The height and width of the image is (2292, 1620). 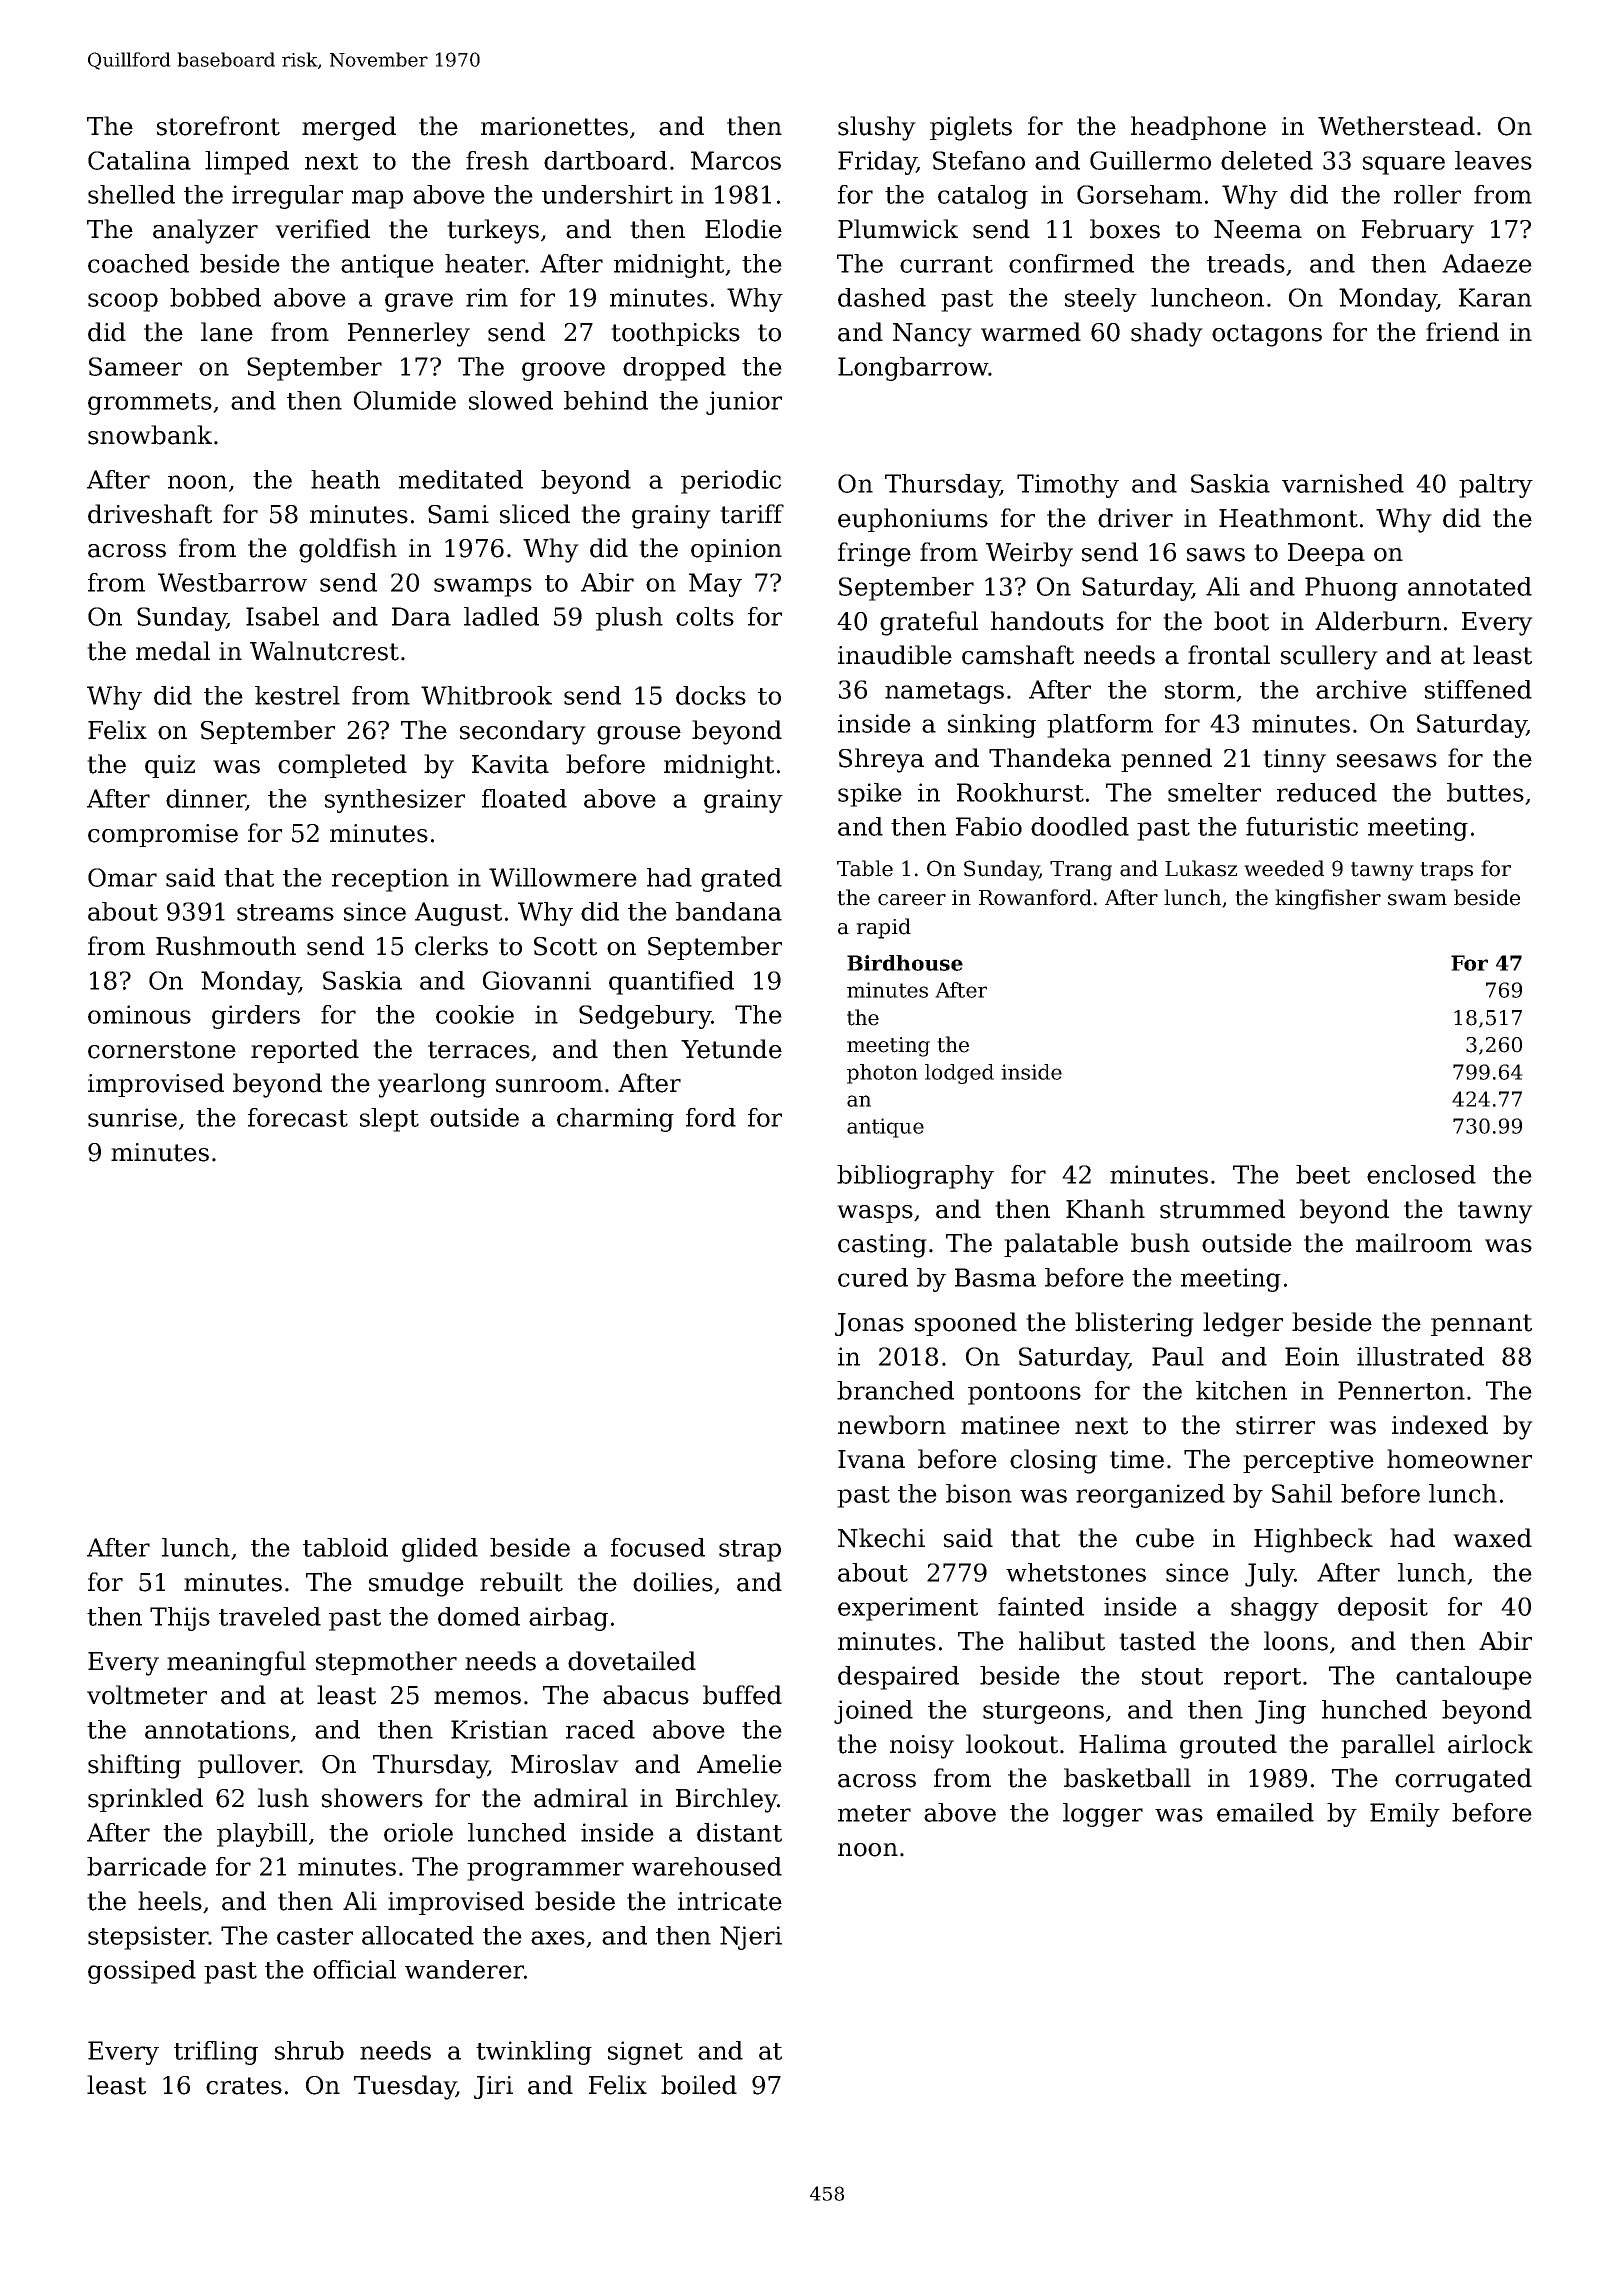 I want to click on boiled, so click(x=699, y=2085).
